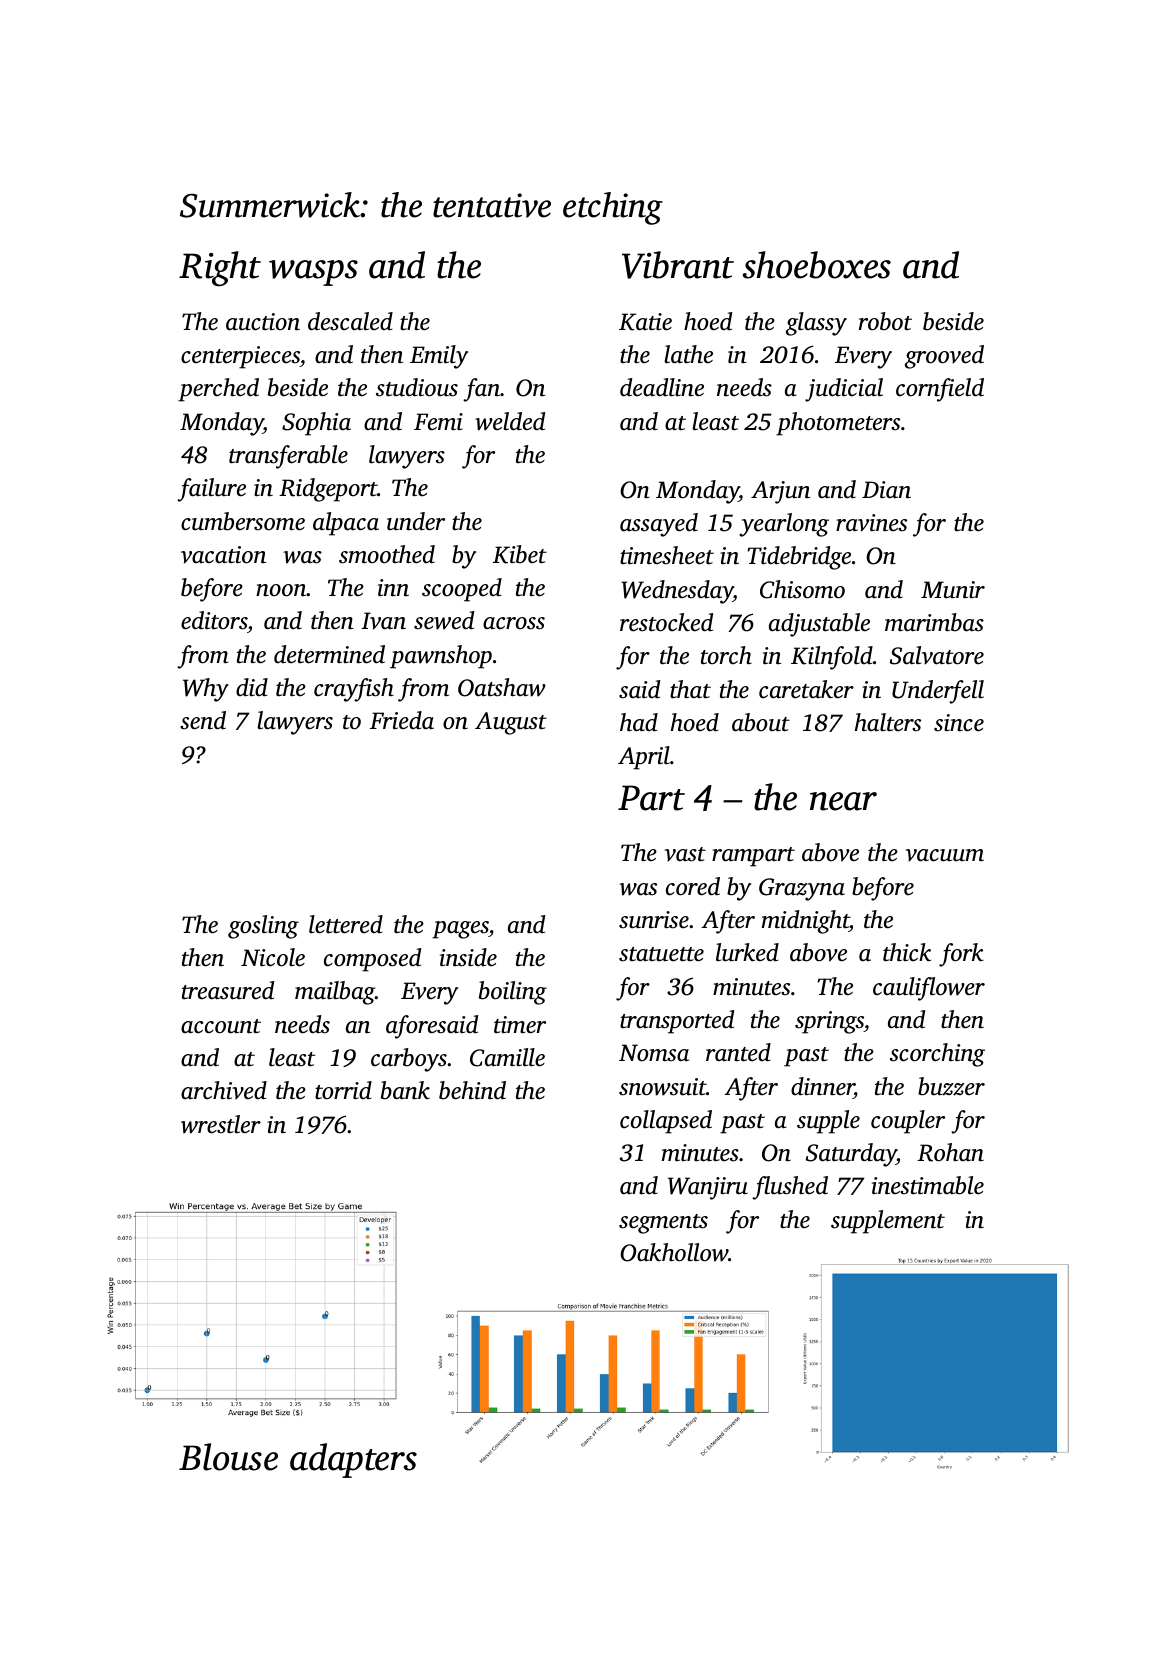 This screenshot has height=1654, width=1165. What do you see at coordinates (945, 855) in the screenshot?
I see `vacuum` at bounding box center [945, 855].
